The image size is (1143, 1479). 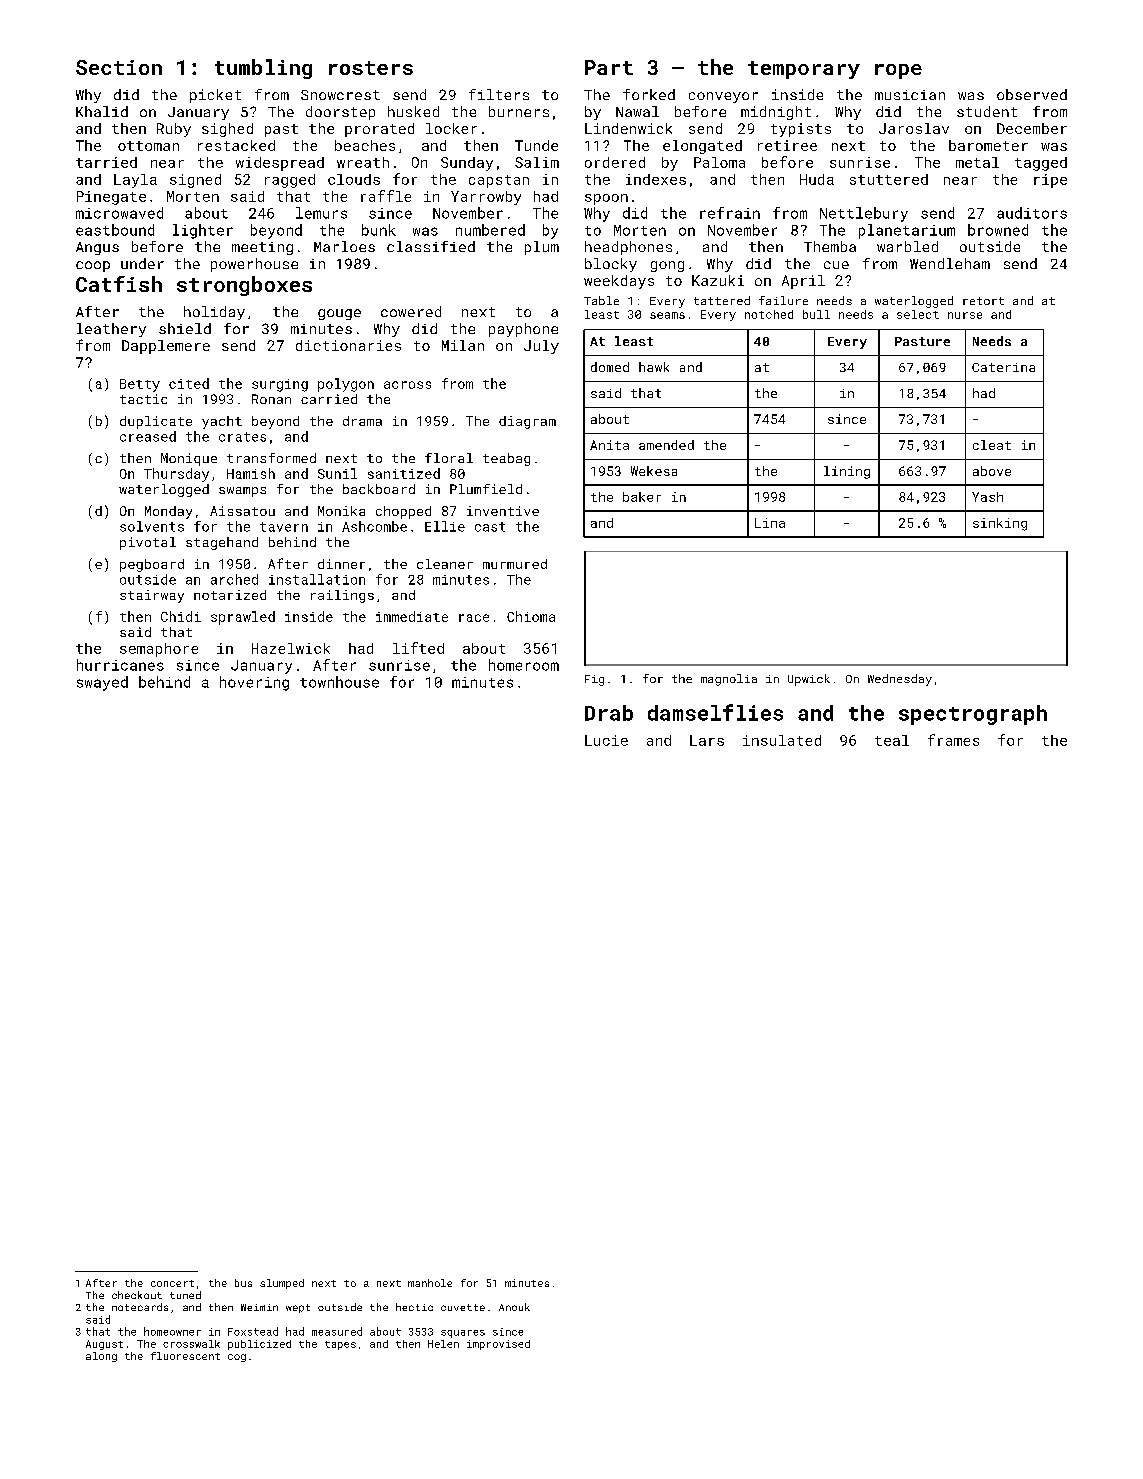 I want to click on Fig, so click(x=594, y=680).
